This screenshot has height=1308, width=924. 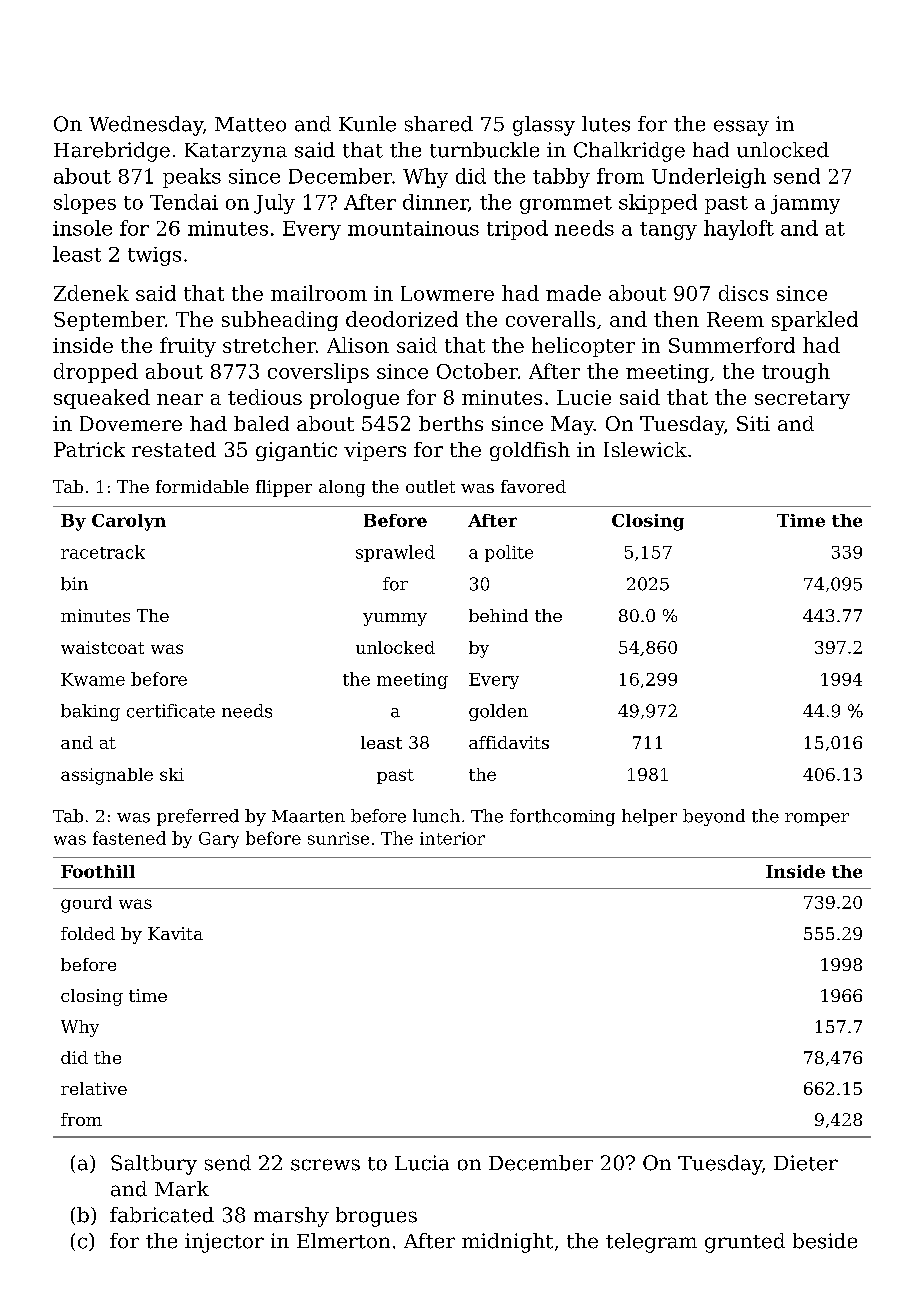 What do you see at coordinates (224, 1243) in the screenshot?
I see `injector` at bounding box center [224, 1243].
